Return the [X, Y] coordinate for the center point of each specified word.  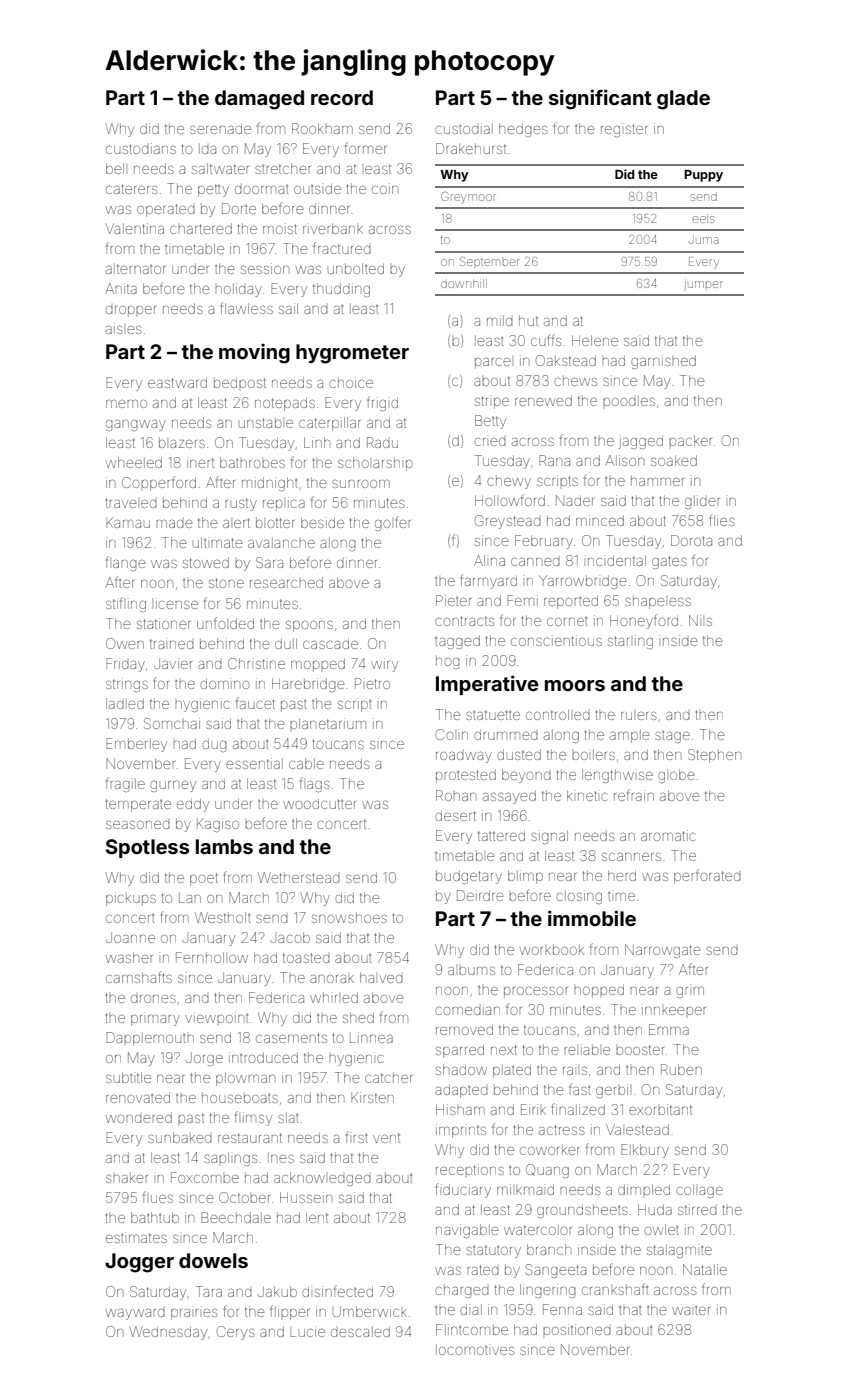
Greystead [508, 522]
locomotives [475, 1349]
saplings [230, 1159]
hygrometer [352, 354]
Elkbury [645, 1151]
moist [280, 228]
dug [214, 745]
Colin [452, 734]
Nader [575, 500]
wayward [135, 1314]
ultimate [218, 542]
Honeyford [644, 621]
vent [386, 1138]
